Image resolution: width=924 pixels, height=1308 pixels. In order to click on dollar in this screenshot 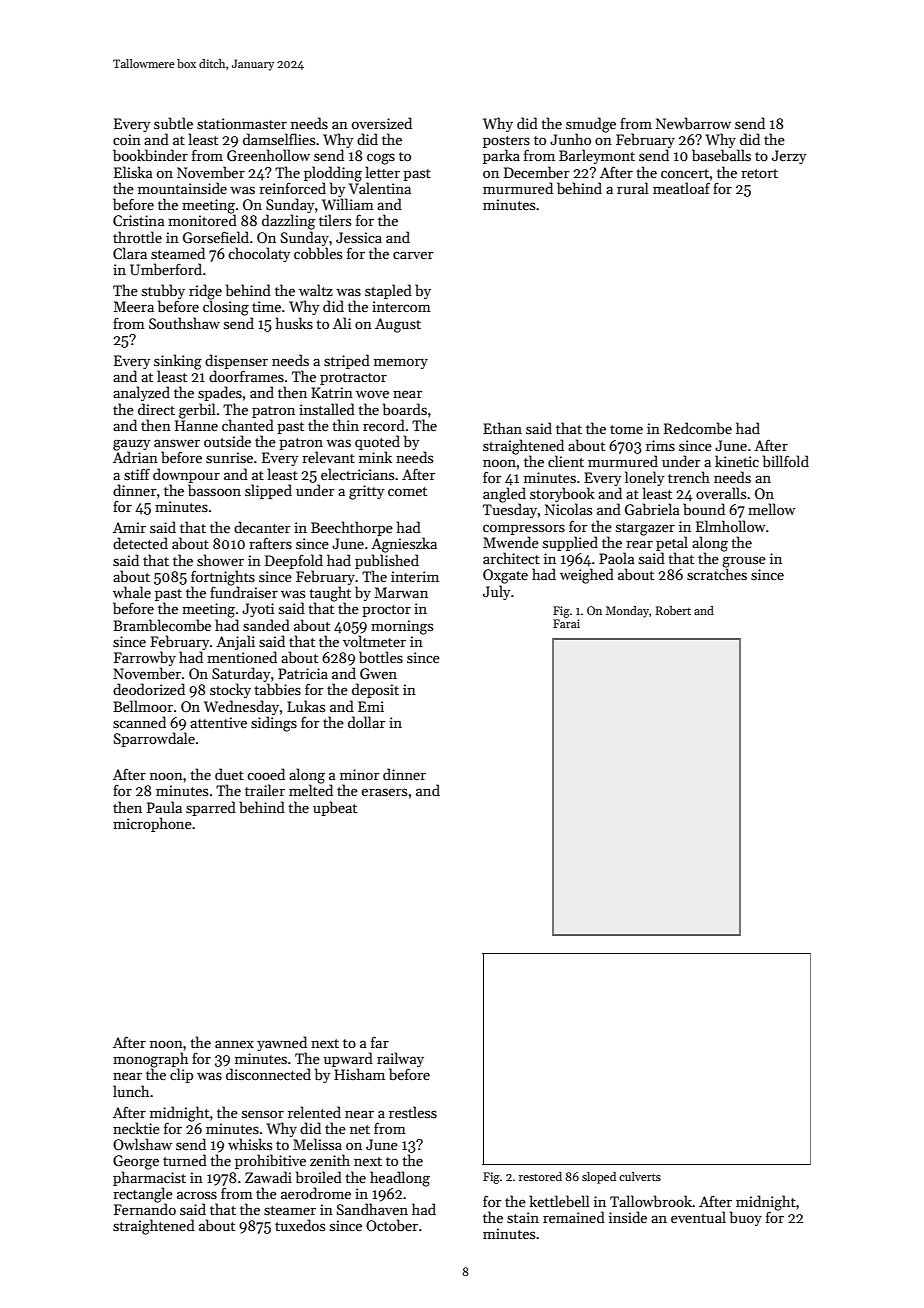, I will do `click(366, 722)`.
